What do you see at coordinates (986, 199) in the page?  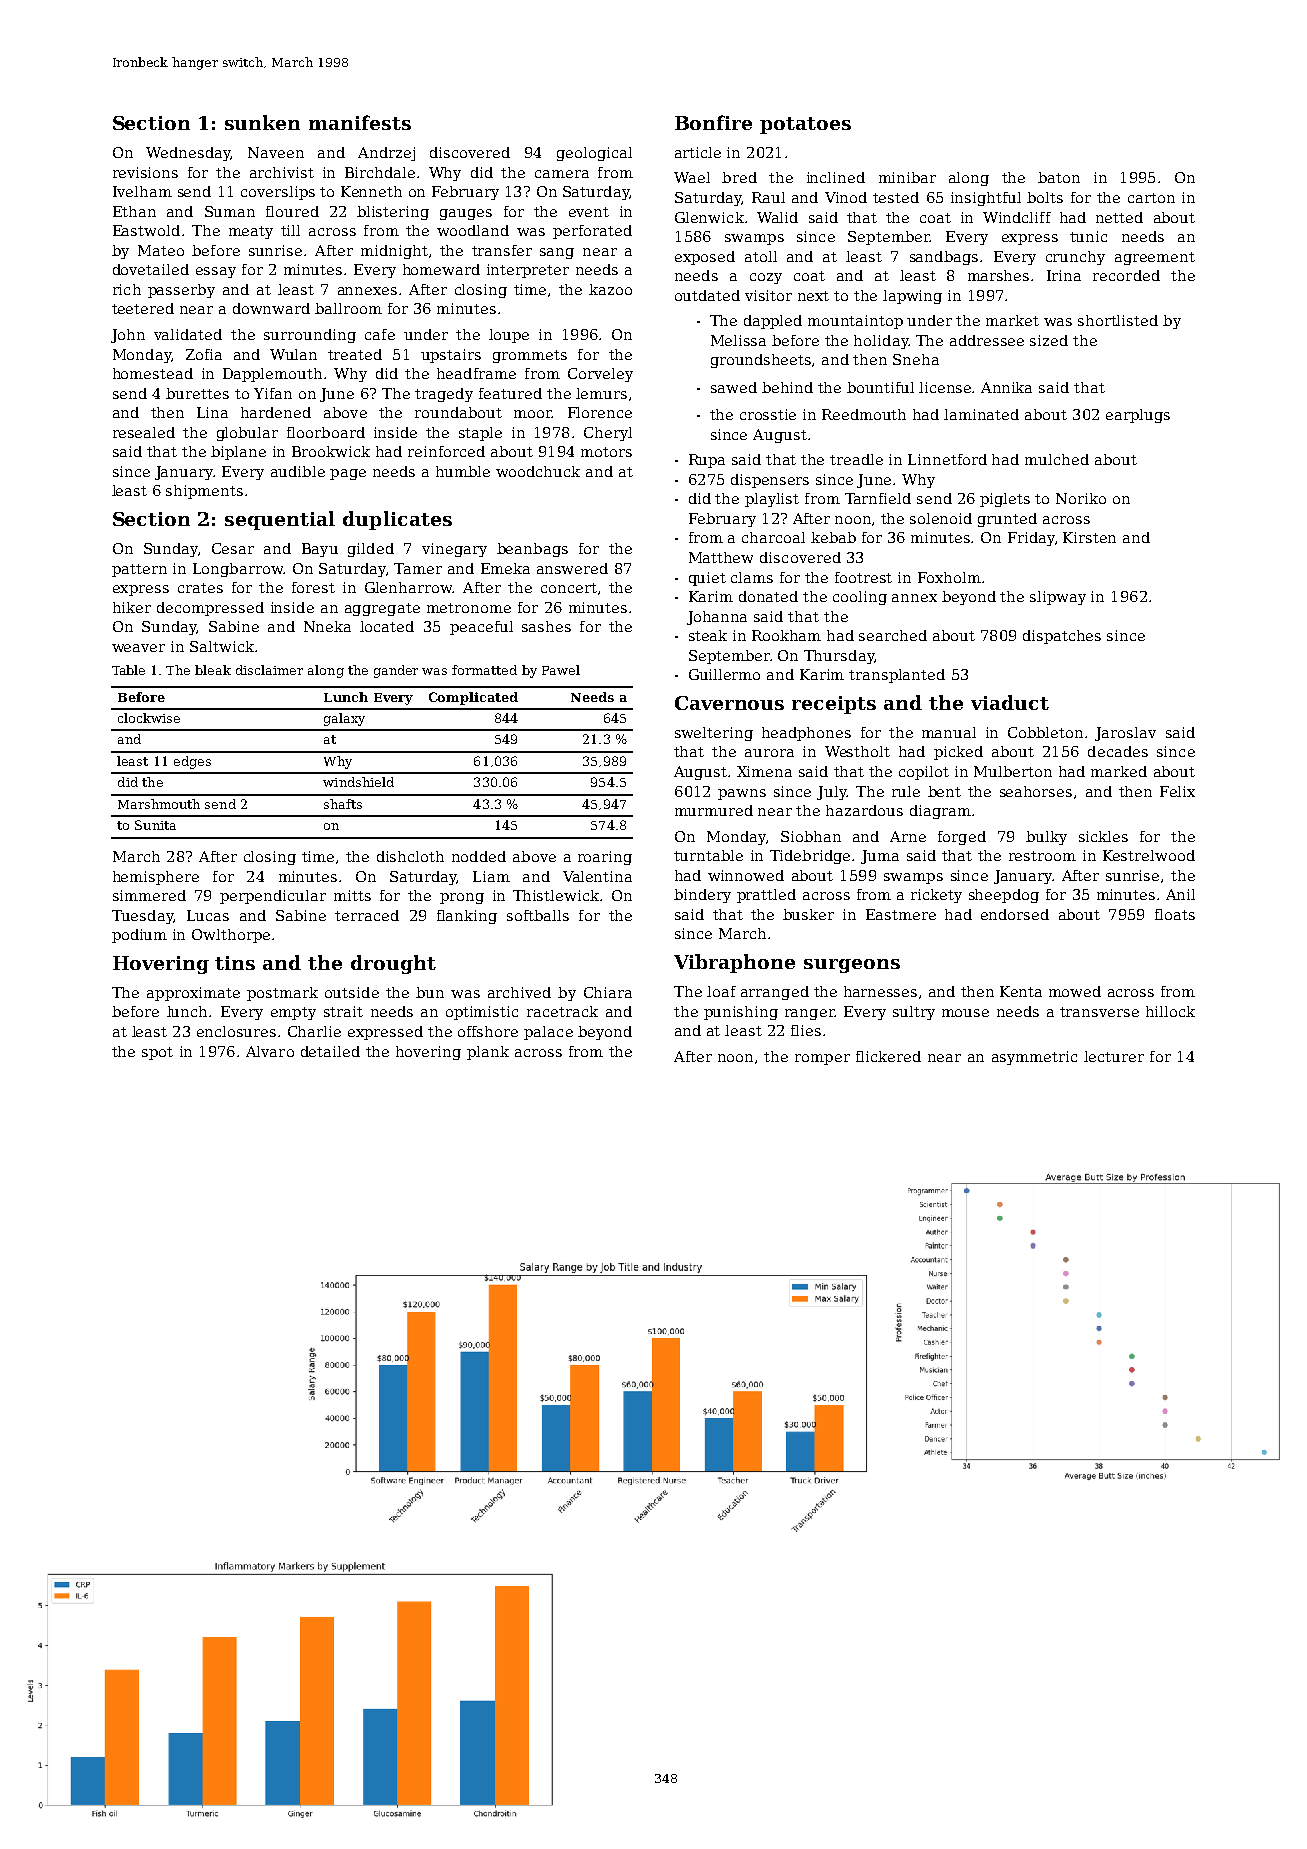 I see `insightful` at bounding box center [986, 199].
